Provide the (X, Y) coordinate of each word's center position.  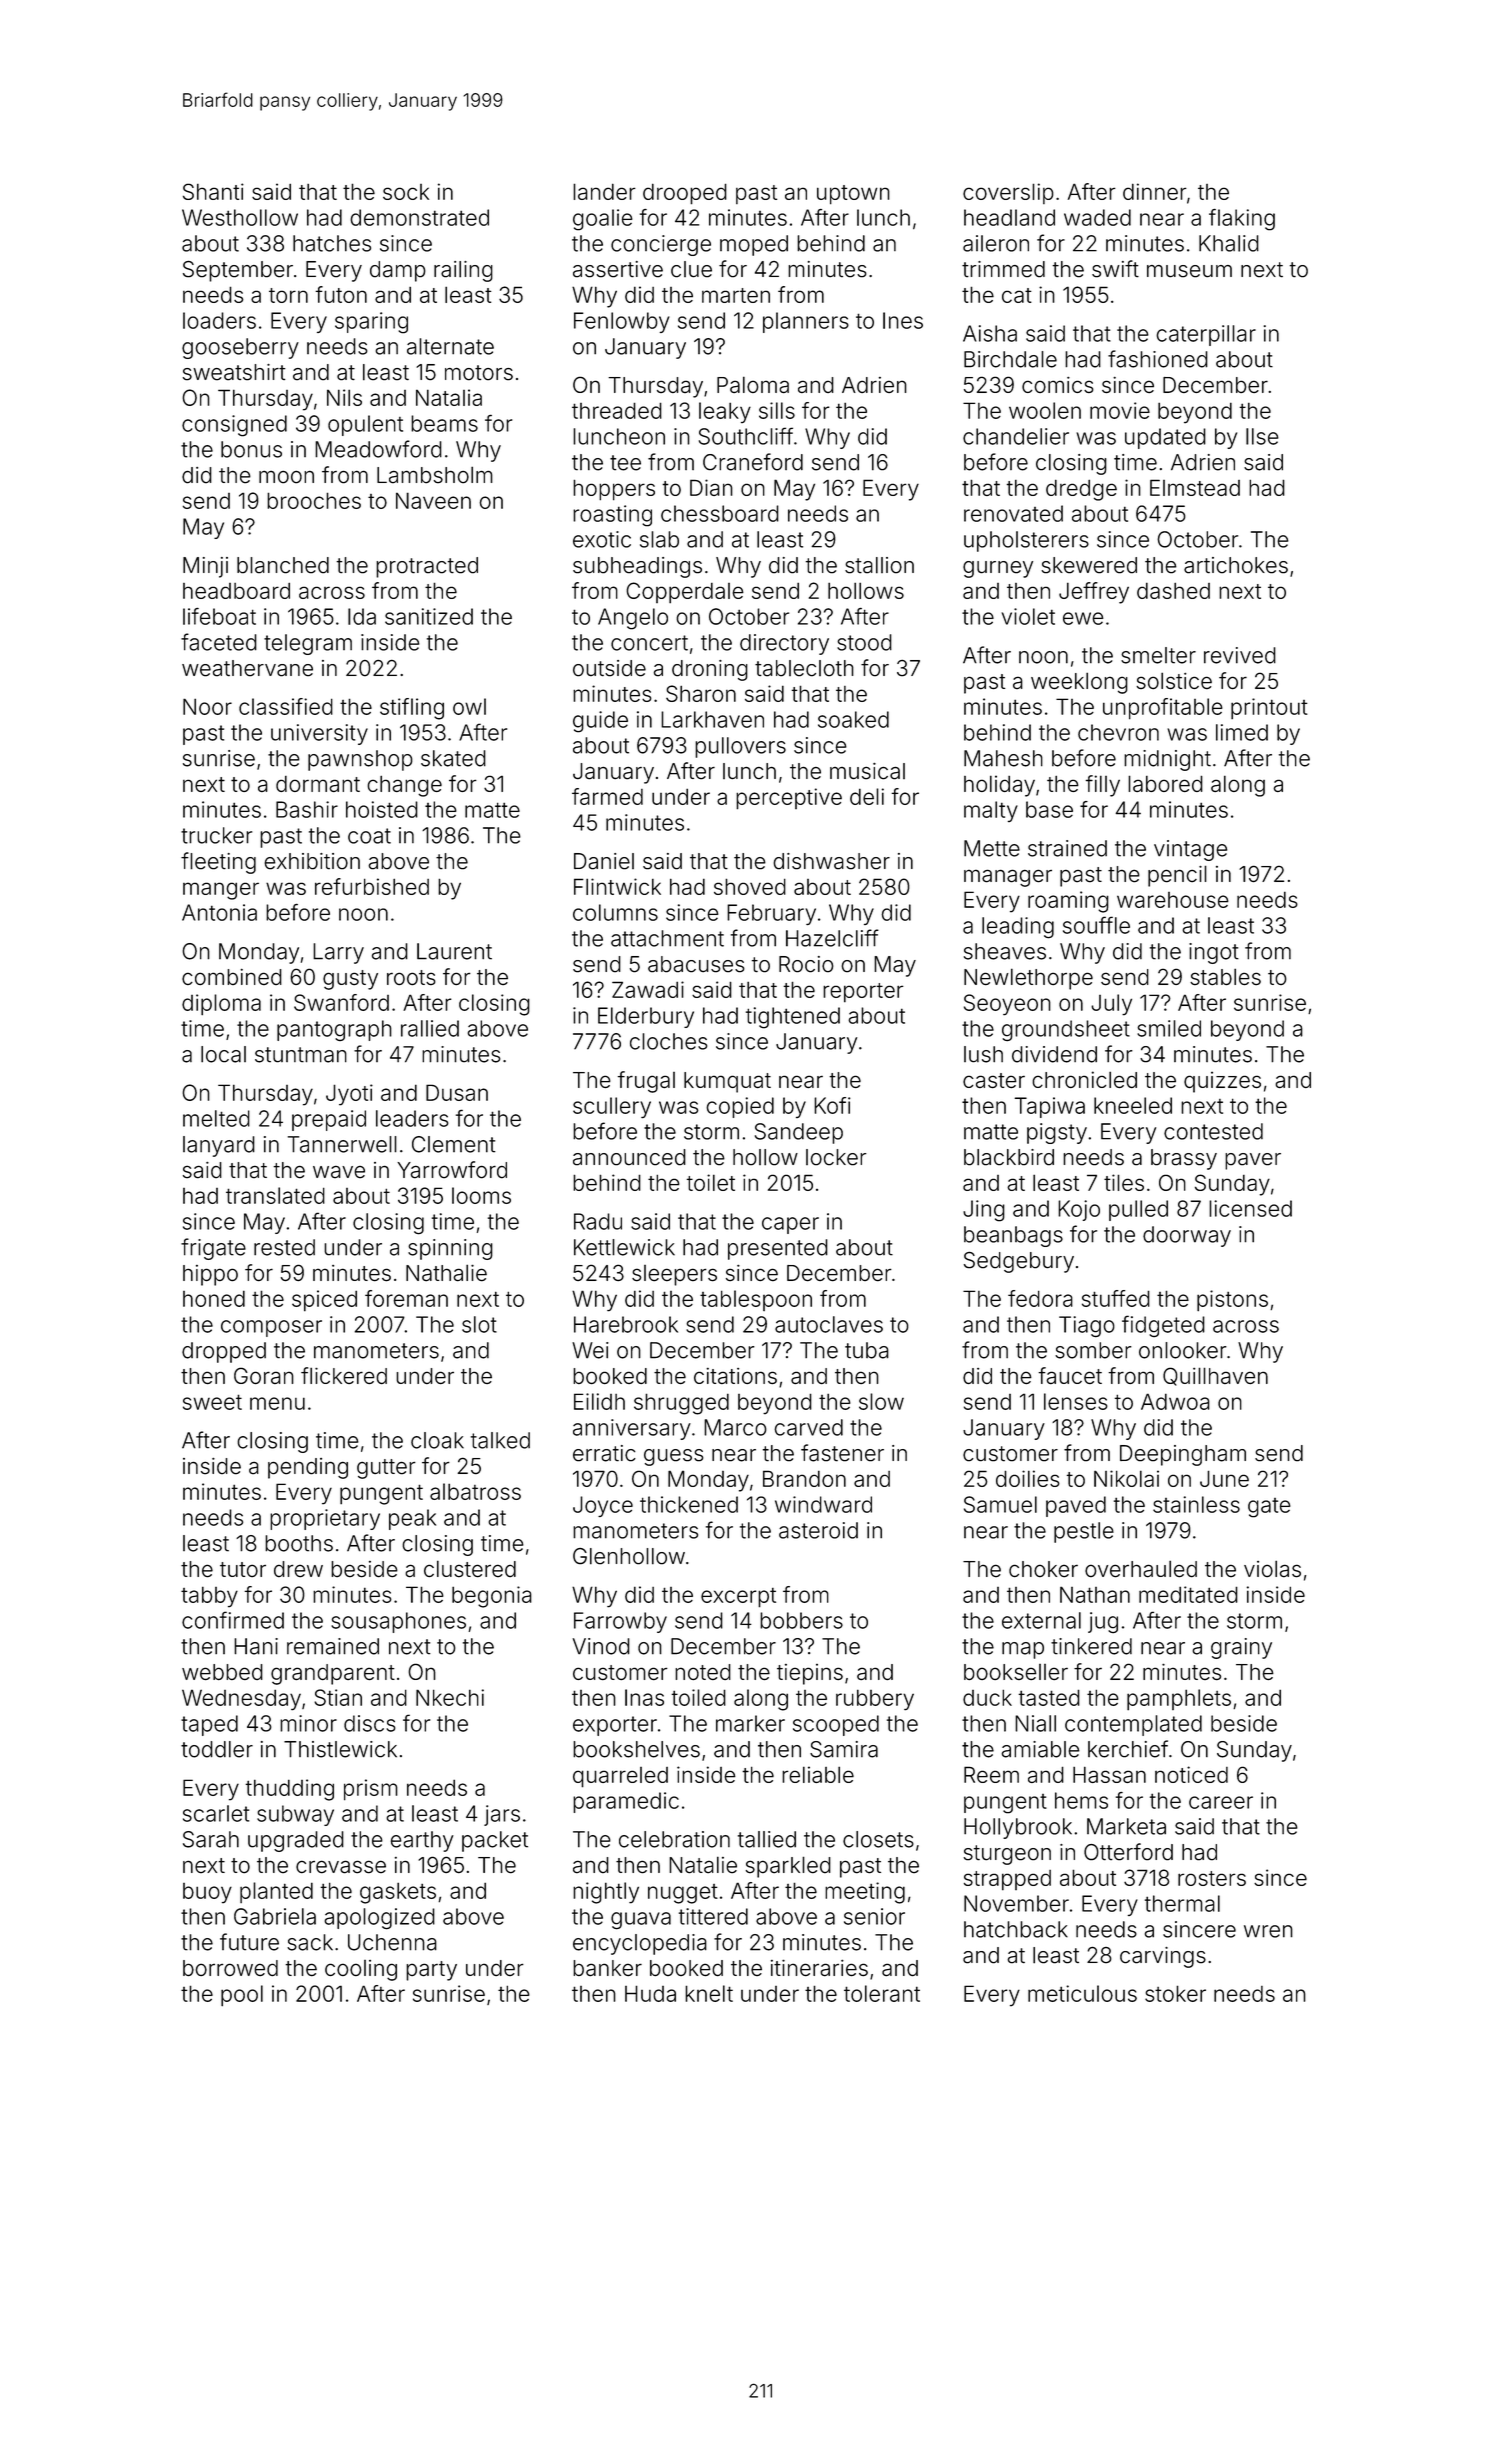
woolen (1045, 410)
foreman (406, 1298)
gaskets (398, 1893)
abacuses (696, 964)
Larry (338, 953)
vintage (1190, 850)
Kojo (1079, 1210)
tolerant (882, 1993)
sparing (371, 323)
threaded (617, 410)
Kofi (832, 1105)
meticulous (1082, 1993)
